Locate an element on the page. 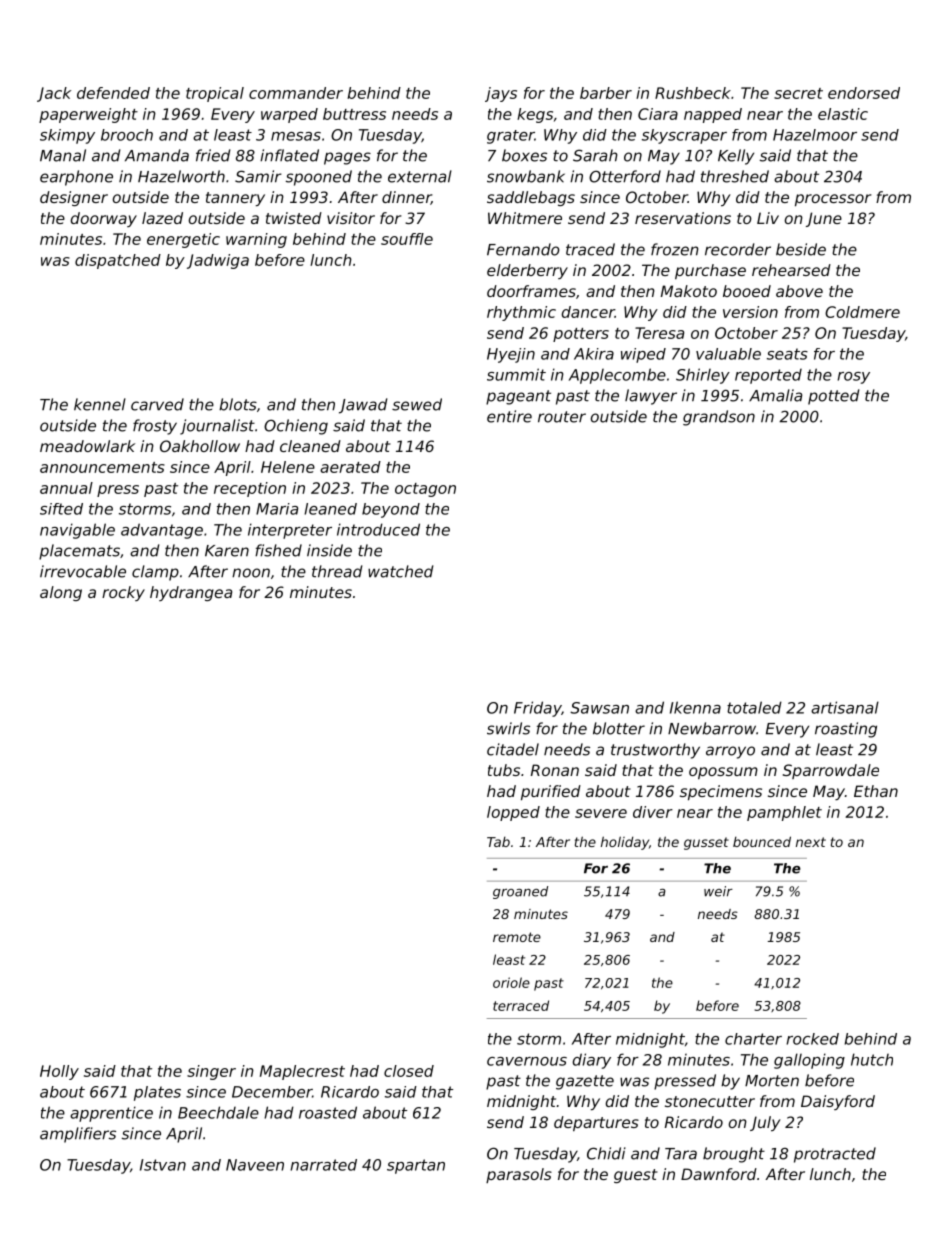 Image resolution: width=952 pixels, height=1233 pixels. blotter is located at coordinates (619, 728).
